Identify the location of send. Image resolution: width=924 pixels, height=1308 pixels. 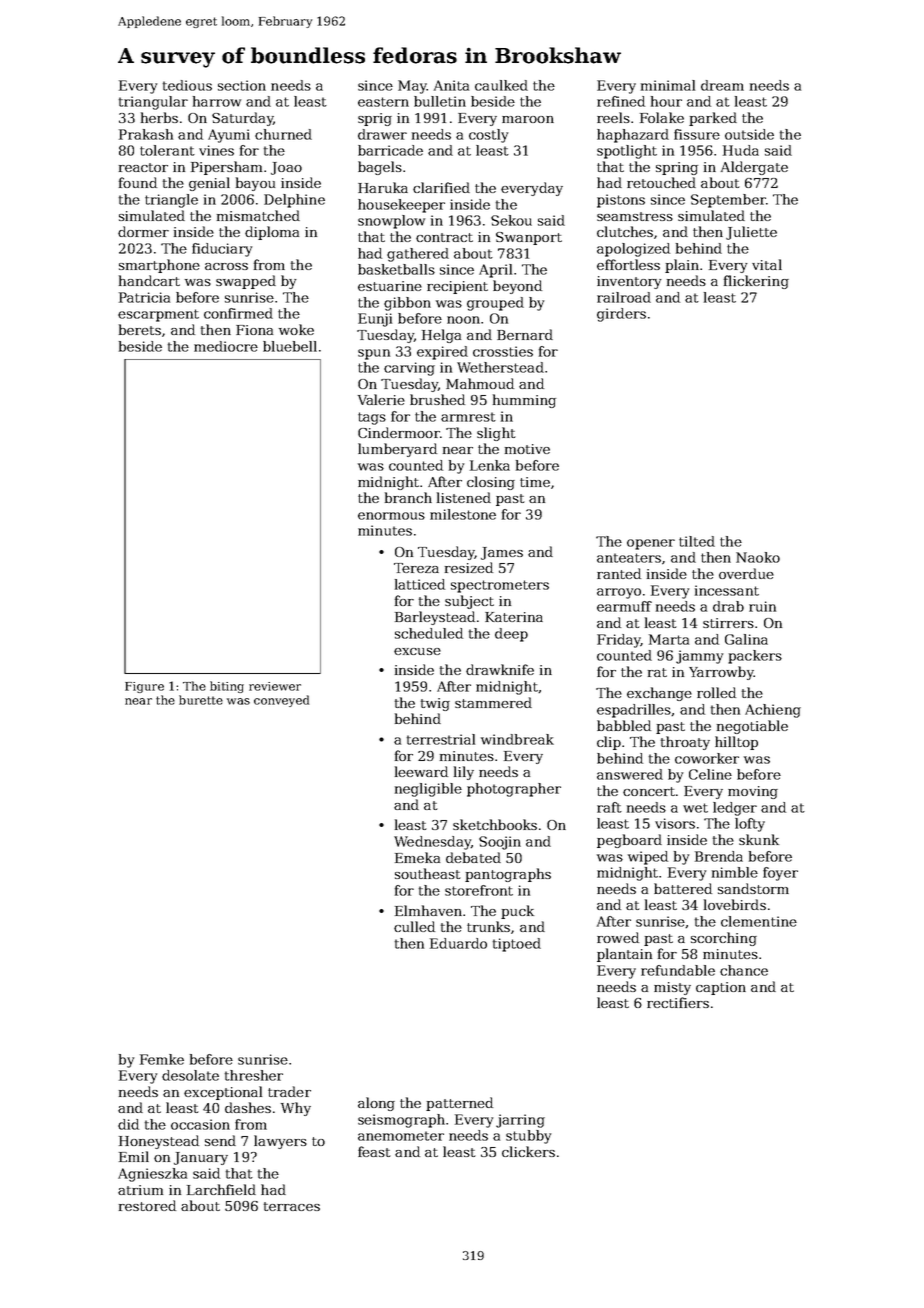
(220, 1140).
